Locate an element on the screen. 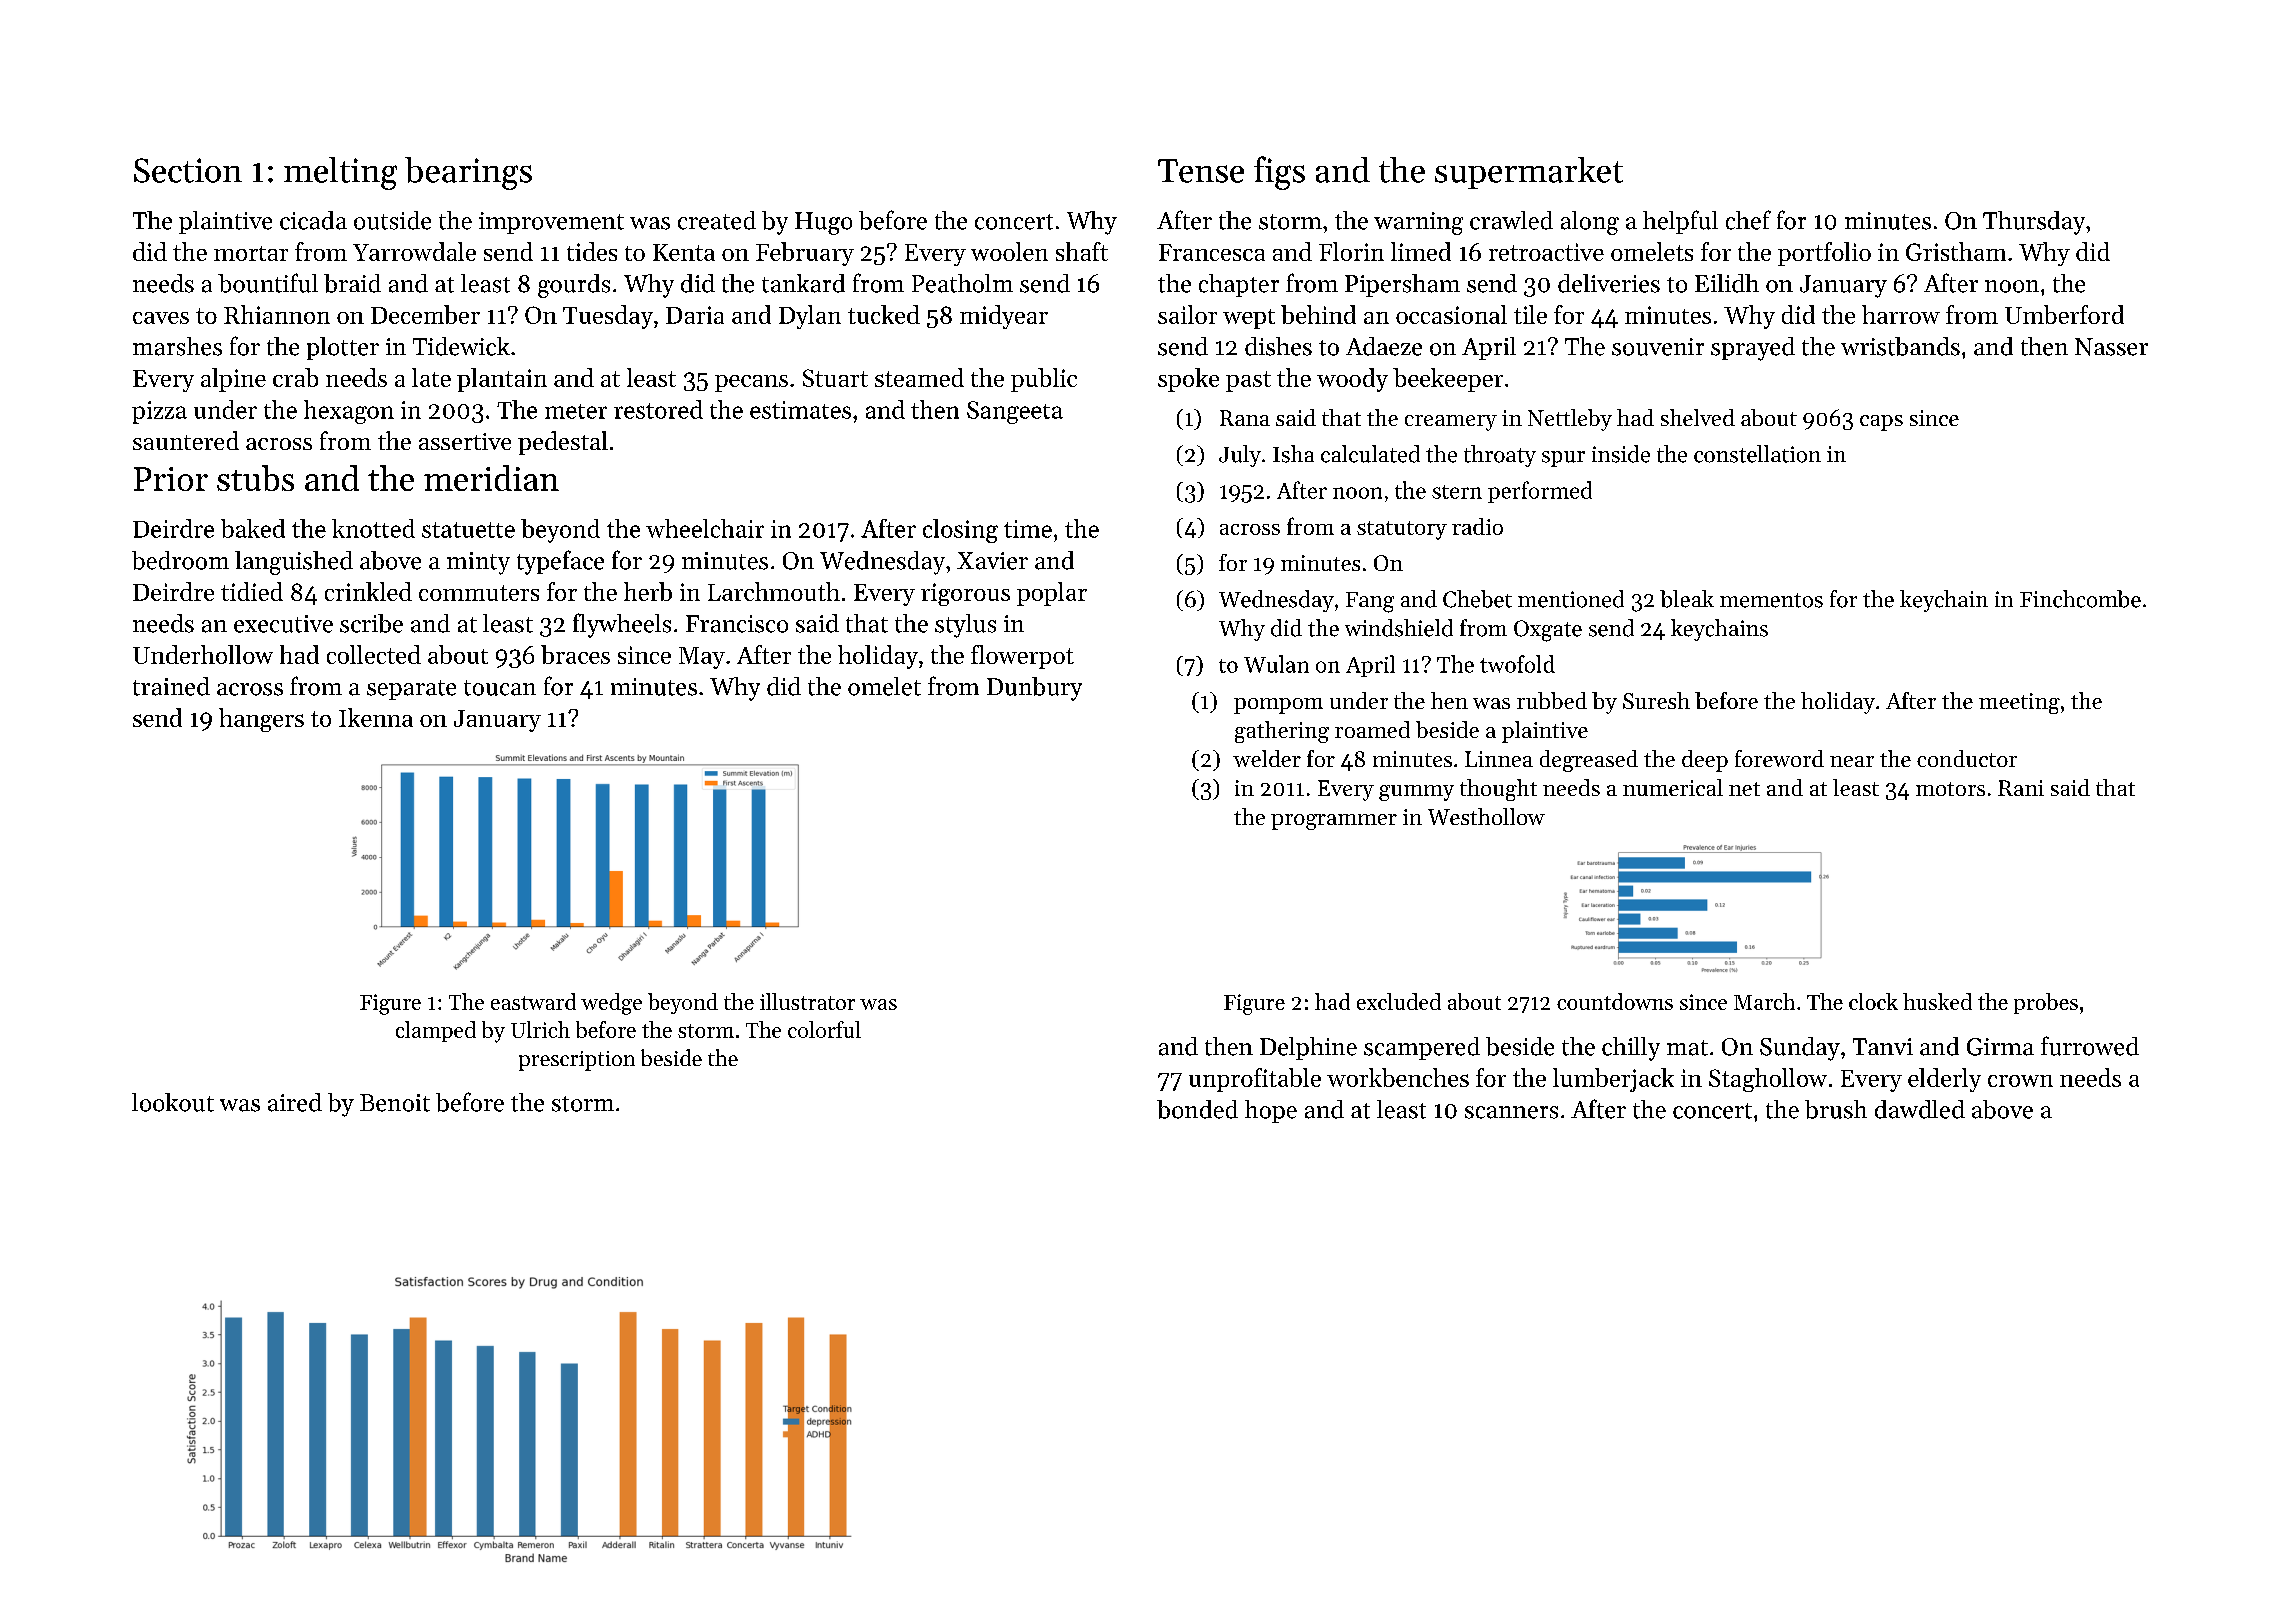 The image size is (2282, 1614). lookout is located at coordinates (173, 1102).
